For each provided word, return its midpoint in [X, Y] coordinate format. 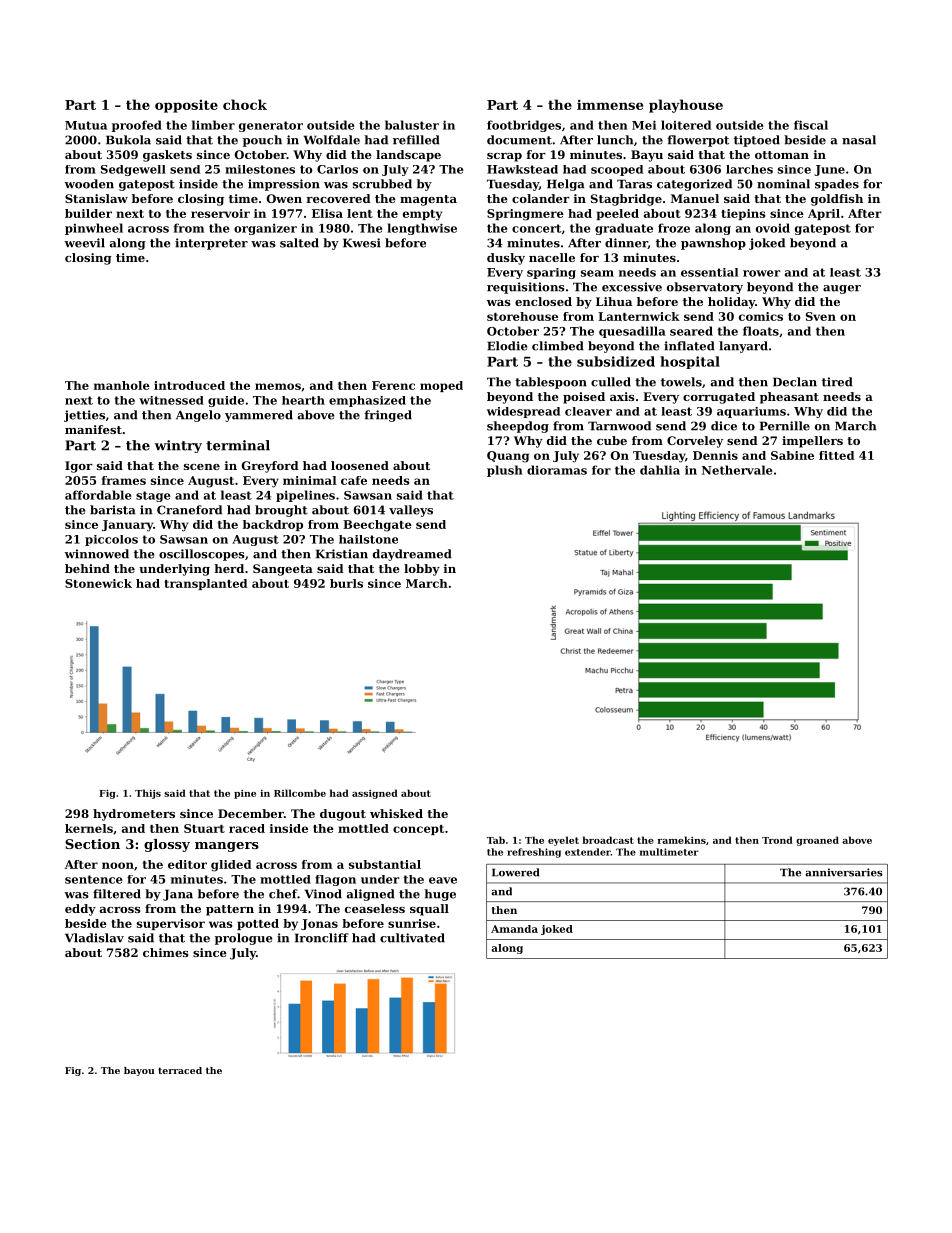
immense [610, 104]
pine [245, 794]
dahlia [660, 470]
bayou [139, 1071]
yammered [259, 416]
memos [278, 386]
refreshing [534, 853]
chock [245, 104]
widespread [523, 412]
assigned [375, 794]
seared [691, 331]
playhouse [686, 106]
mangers [227, 847]
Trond [777, 840]
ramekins [682, 840]
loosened [360, 465]
